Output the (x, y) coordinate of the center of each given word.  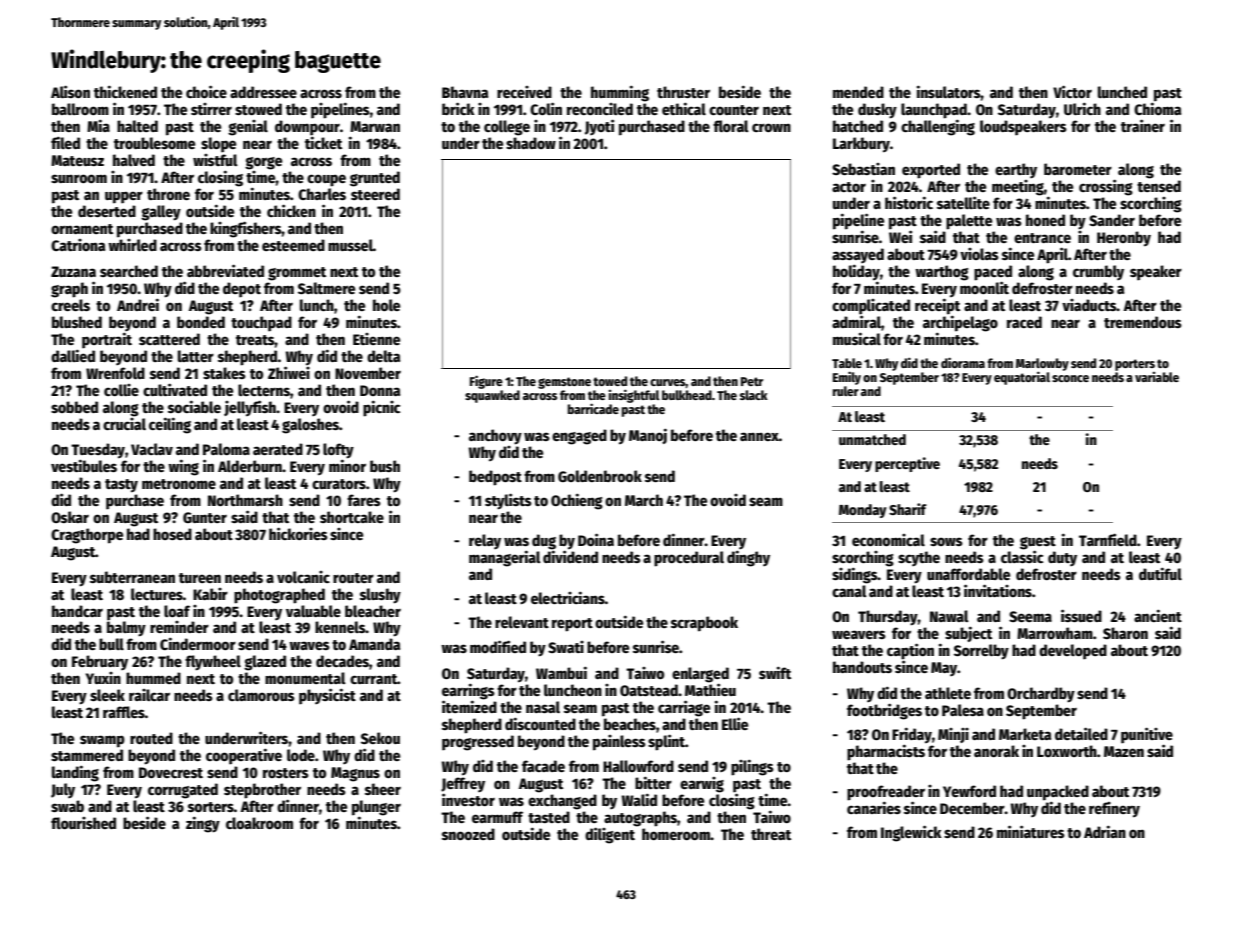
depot (242, 290)
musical (857, 338)
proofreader (886, 793)
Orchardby (1041, 695)
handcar (77, 611)
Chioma (1158, 108)
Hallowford (638, 766)
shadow (531, 143)
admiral (856, 321)
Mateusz (77, 160)
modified (498, 646)
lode (301, 755)
